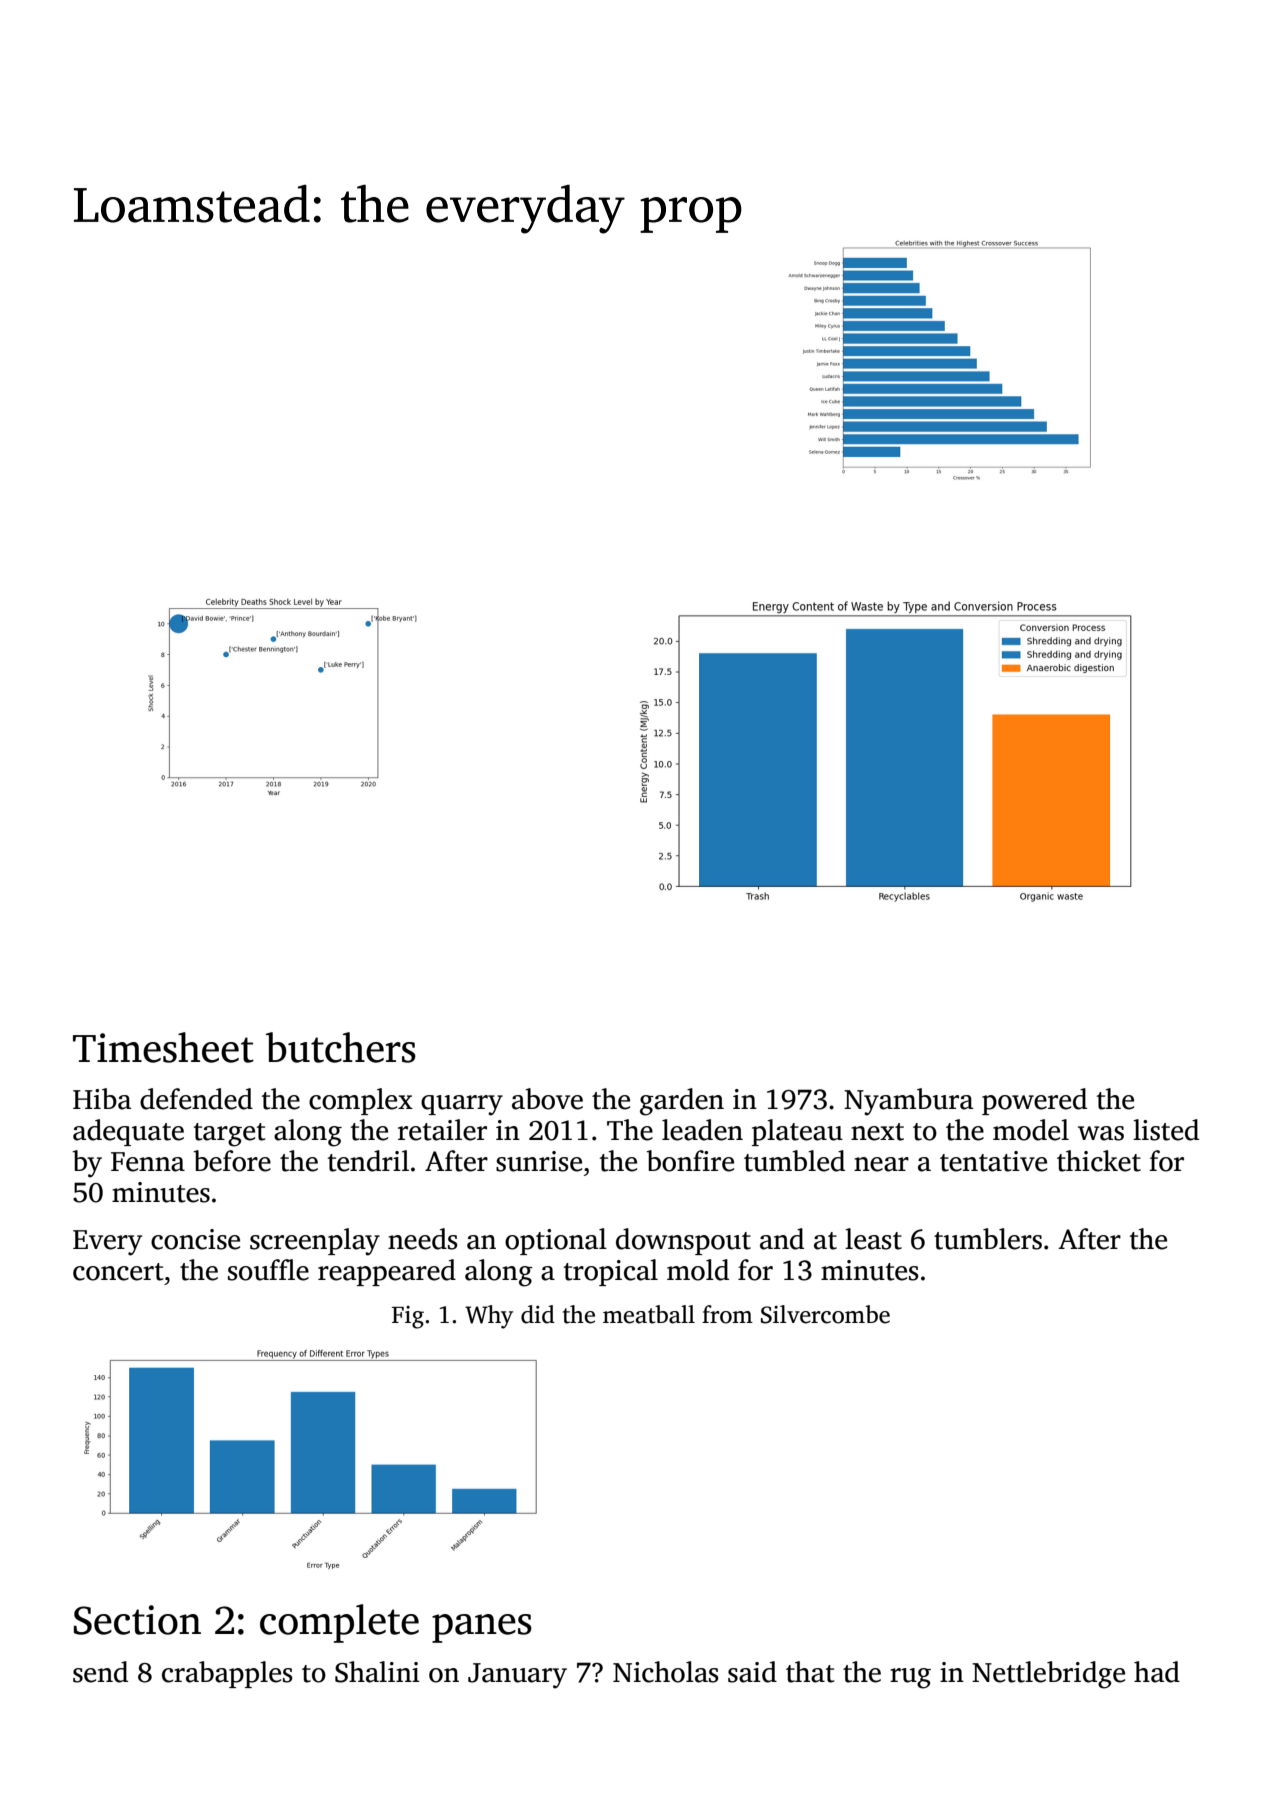  I want to click on panes, so click(482, 1628).
